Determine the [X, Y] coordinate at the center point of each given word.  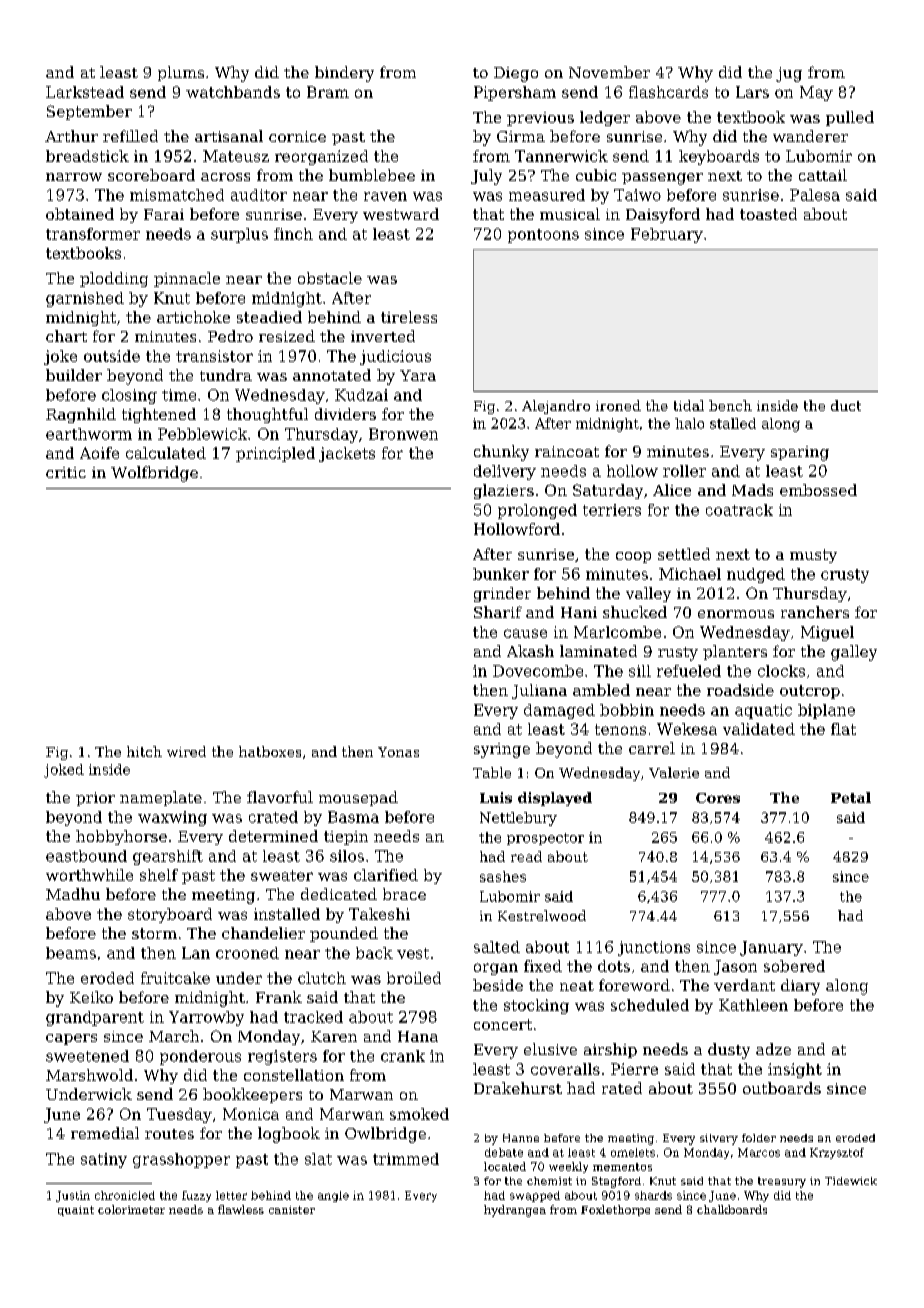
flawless [241, 1209]
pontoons [543, 236]
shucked [635, 612]
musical [570, 214]
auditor [259, 195]
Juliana [539, 691]
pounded [344, 934]
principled [275, 454]
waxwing [172, 818]
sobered [794, 966]
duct [846, 405]
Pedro [230, 336]
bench [730, 405]
